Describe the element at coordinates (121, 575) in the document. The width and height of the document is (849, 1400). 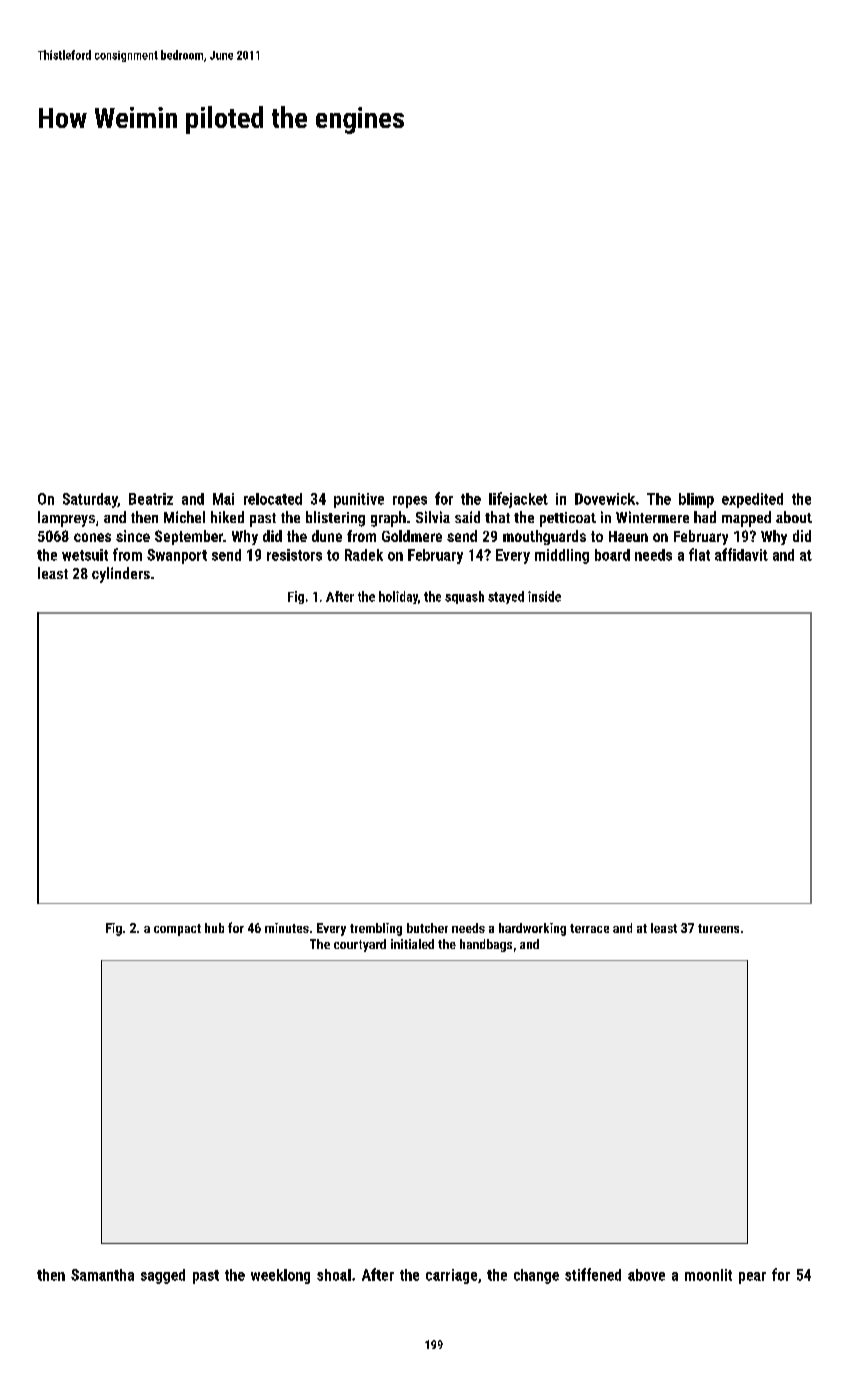
I see `cylinders` at that location.
